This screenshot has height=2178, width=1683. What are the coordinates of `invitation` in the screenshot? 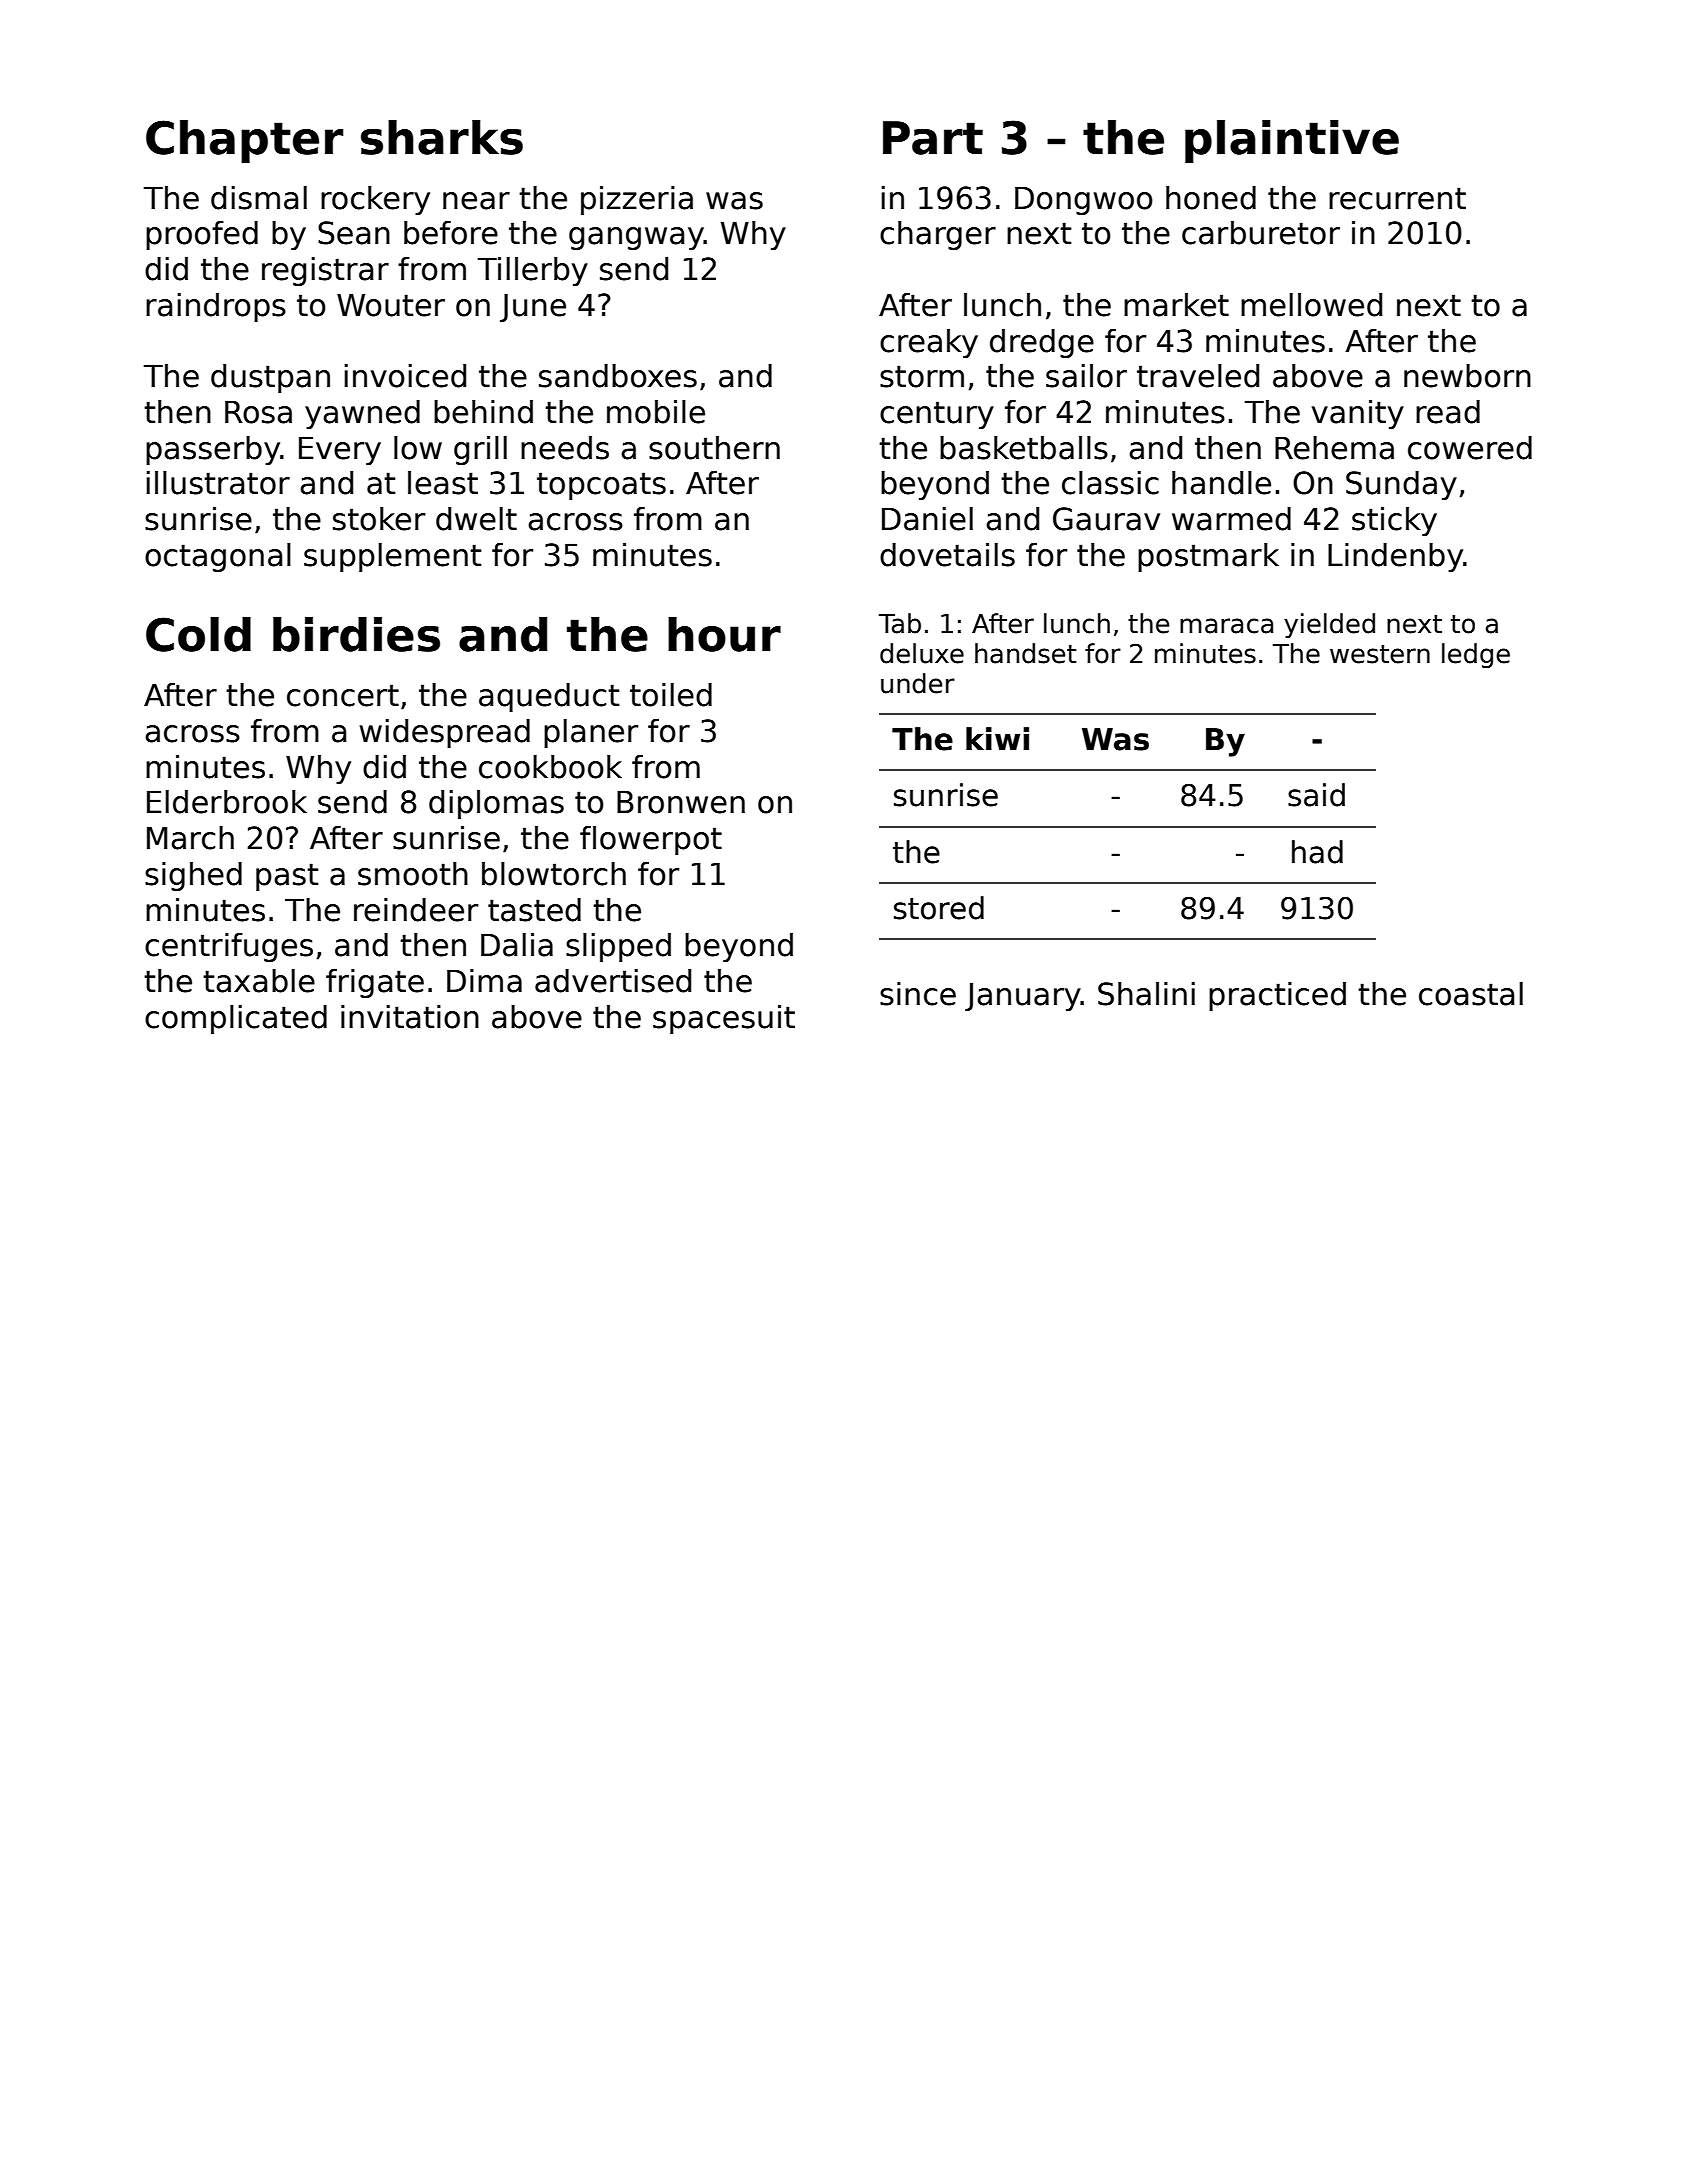 It's located at (410, 1017).
